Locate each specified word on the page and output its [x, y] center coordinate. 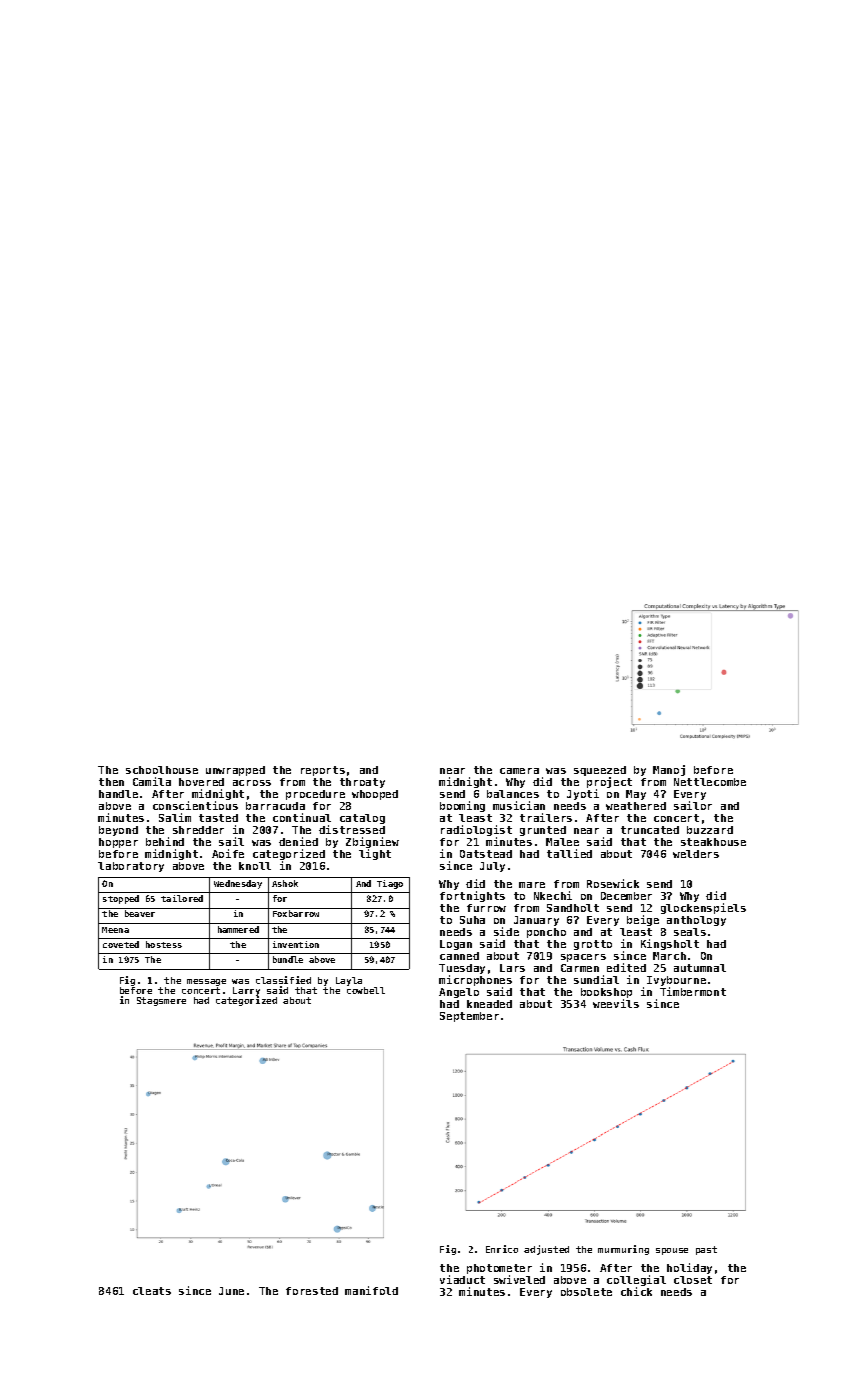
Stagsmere [161, 1001]
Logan [456, 945]
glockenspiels [703, 908]
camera [519, 771]
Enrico [502, 1249]
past [706, 1250]
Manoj [669, 770]
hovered [201, 782]
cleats [152, 1291]
